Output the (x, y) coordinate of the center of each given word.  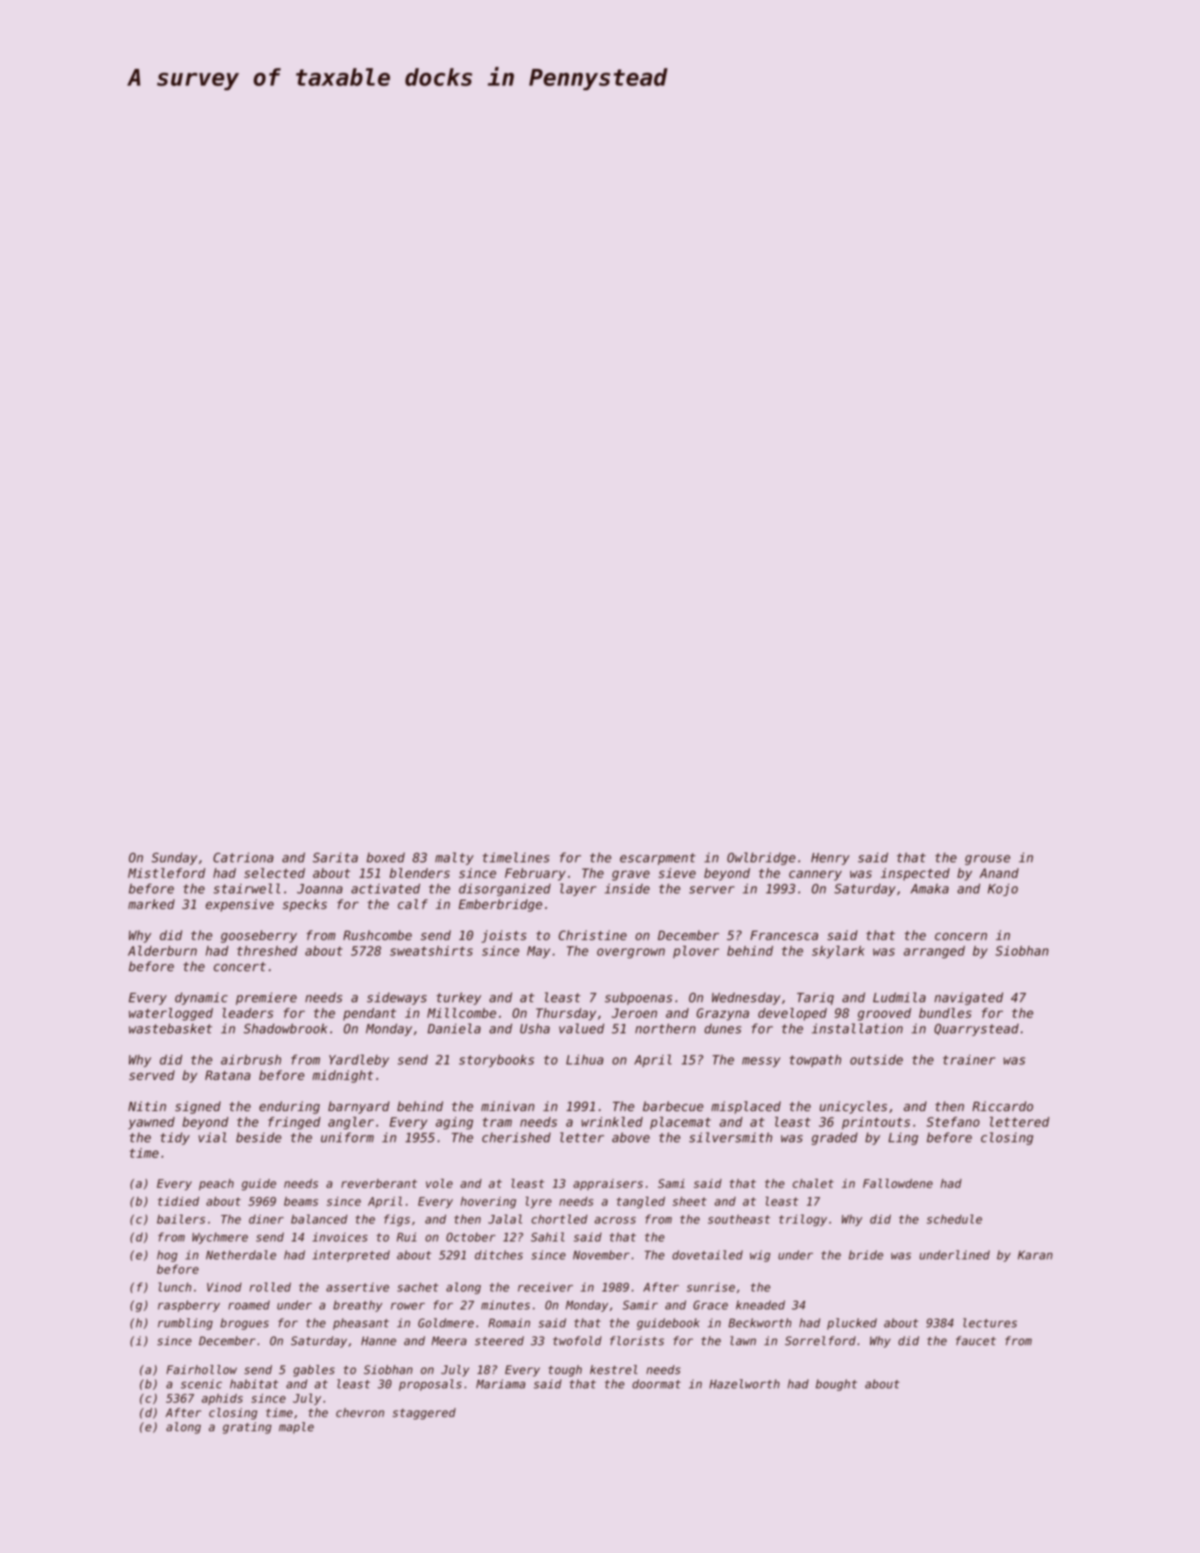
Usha (535, 1028)
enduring (289, 1107)
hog (167, 1256)
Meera (449, 1341)
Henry (830, 859)
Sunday (174, 858)
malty (454, 858)
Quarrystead (976, 1030)
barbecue (673, 1106)
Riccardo (1002, 1106)
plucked (852, 1324)
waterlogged (171, 1014)
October (471, 1237)
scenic (201, 1384)
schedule (954, 1219)
